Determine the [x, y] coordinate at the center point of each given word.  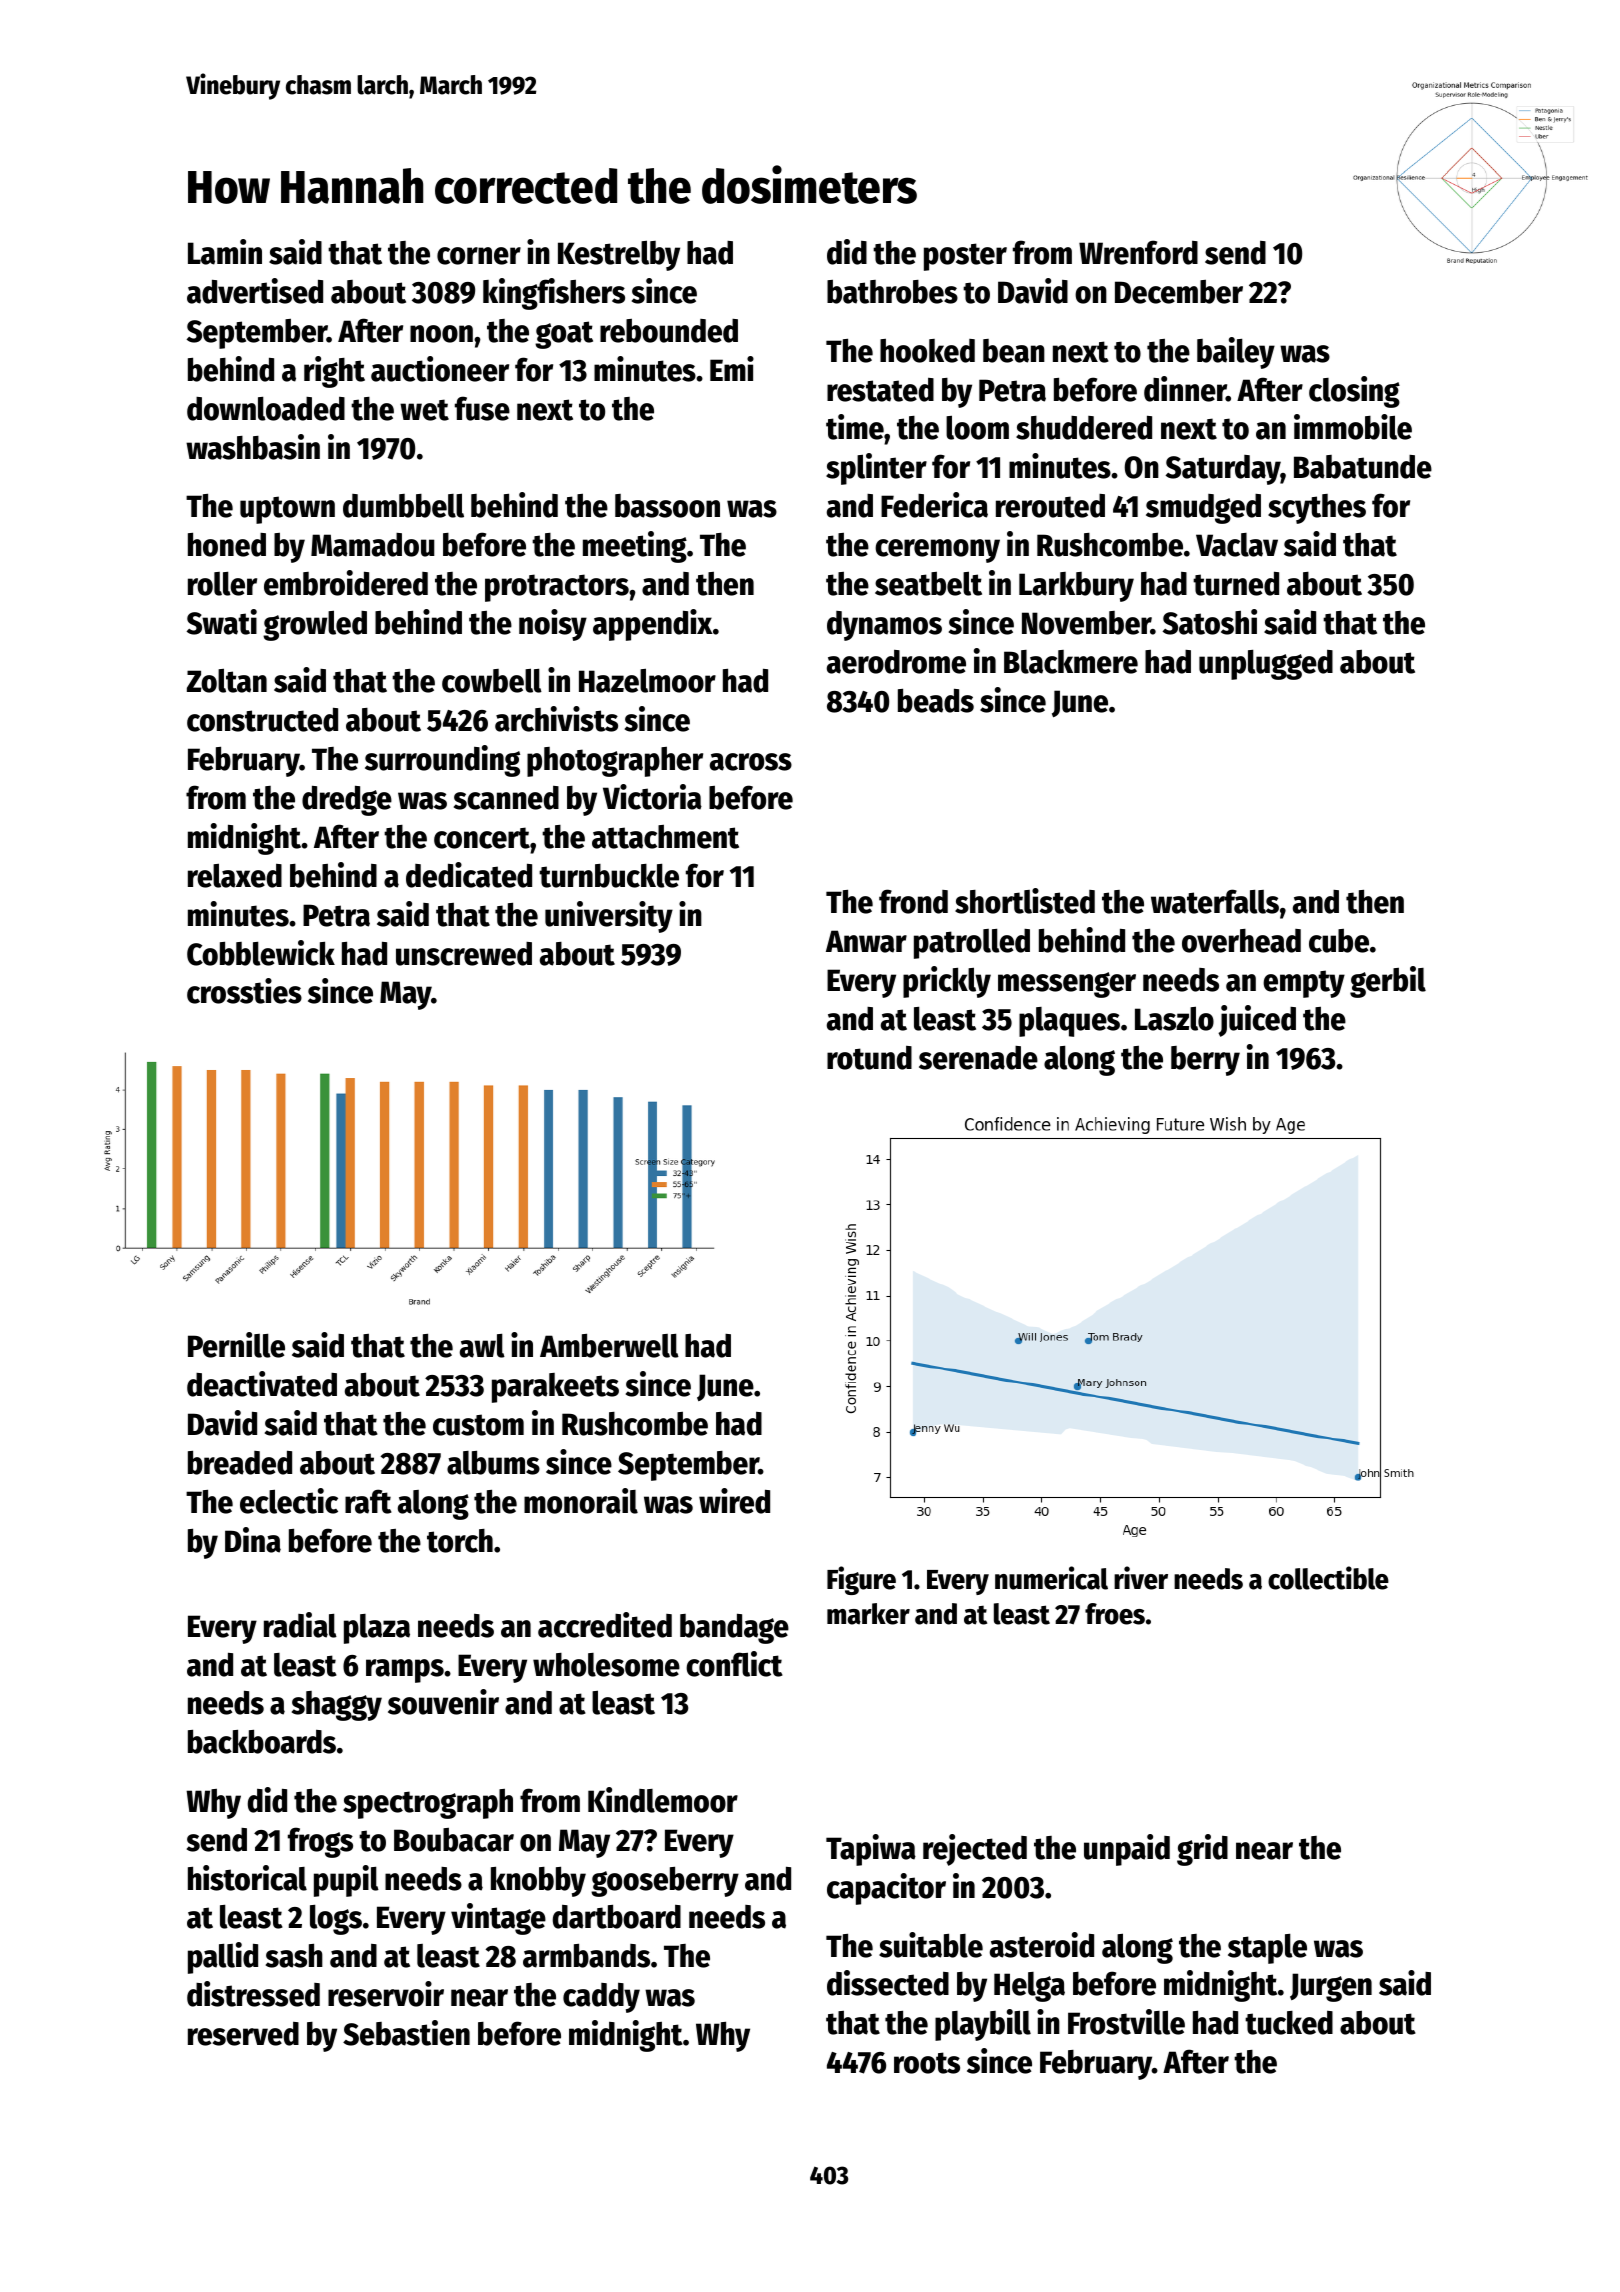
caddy [601, 1998]
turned [1236, 584]
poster [965, 257]
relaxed [235, 875]
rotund [869, 1058]
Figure [861, 1580]
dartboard [617, 1917]
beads [936, 701]
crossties [244, 991]
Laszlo [1174, 1018]
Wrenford [1138, 252]
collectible [1328, 1578]
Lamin [225, 252]
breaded [240, 1463]
